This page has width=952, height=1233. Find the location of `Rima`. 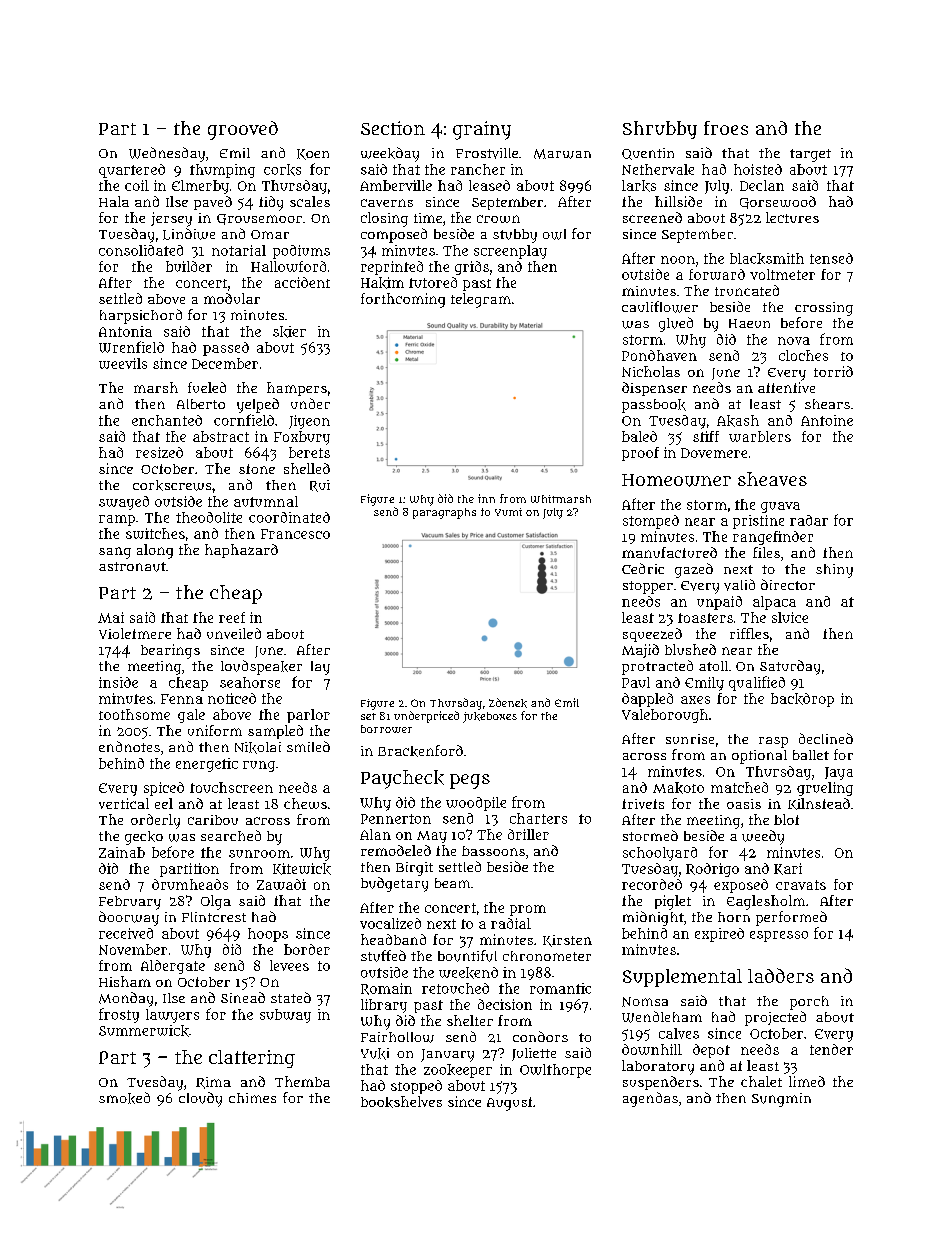

Rima is located at coordinates (213, 1083).
